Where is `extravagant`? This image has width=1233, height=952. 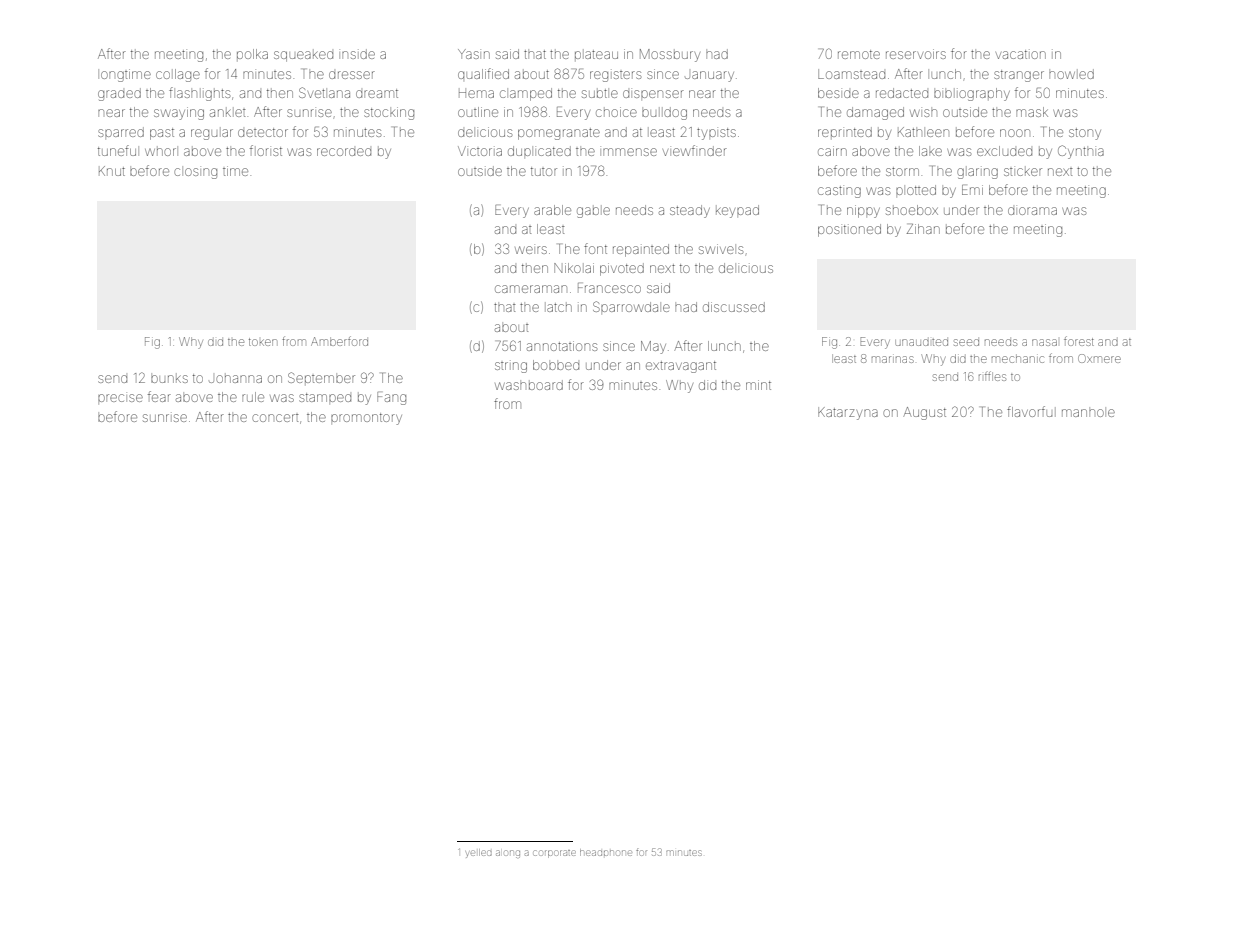
extravagant is located at coordinates (681, 367).
